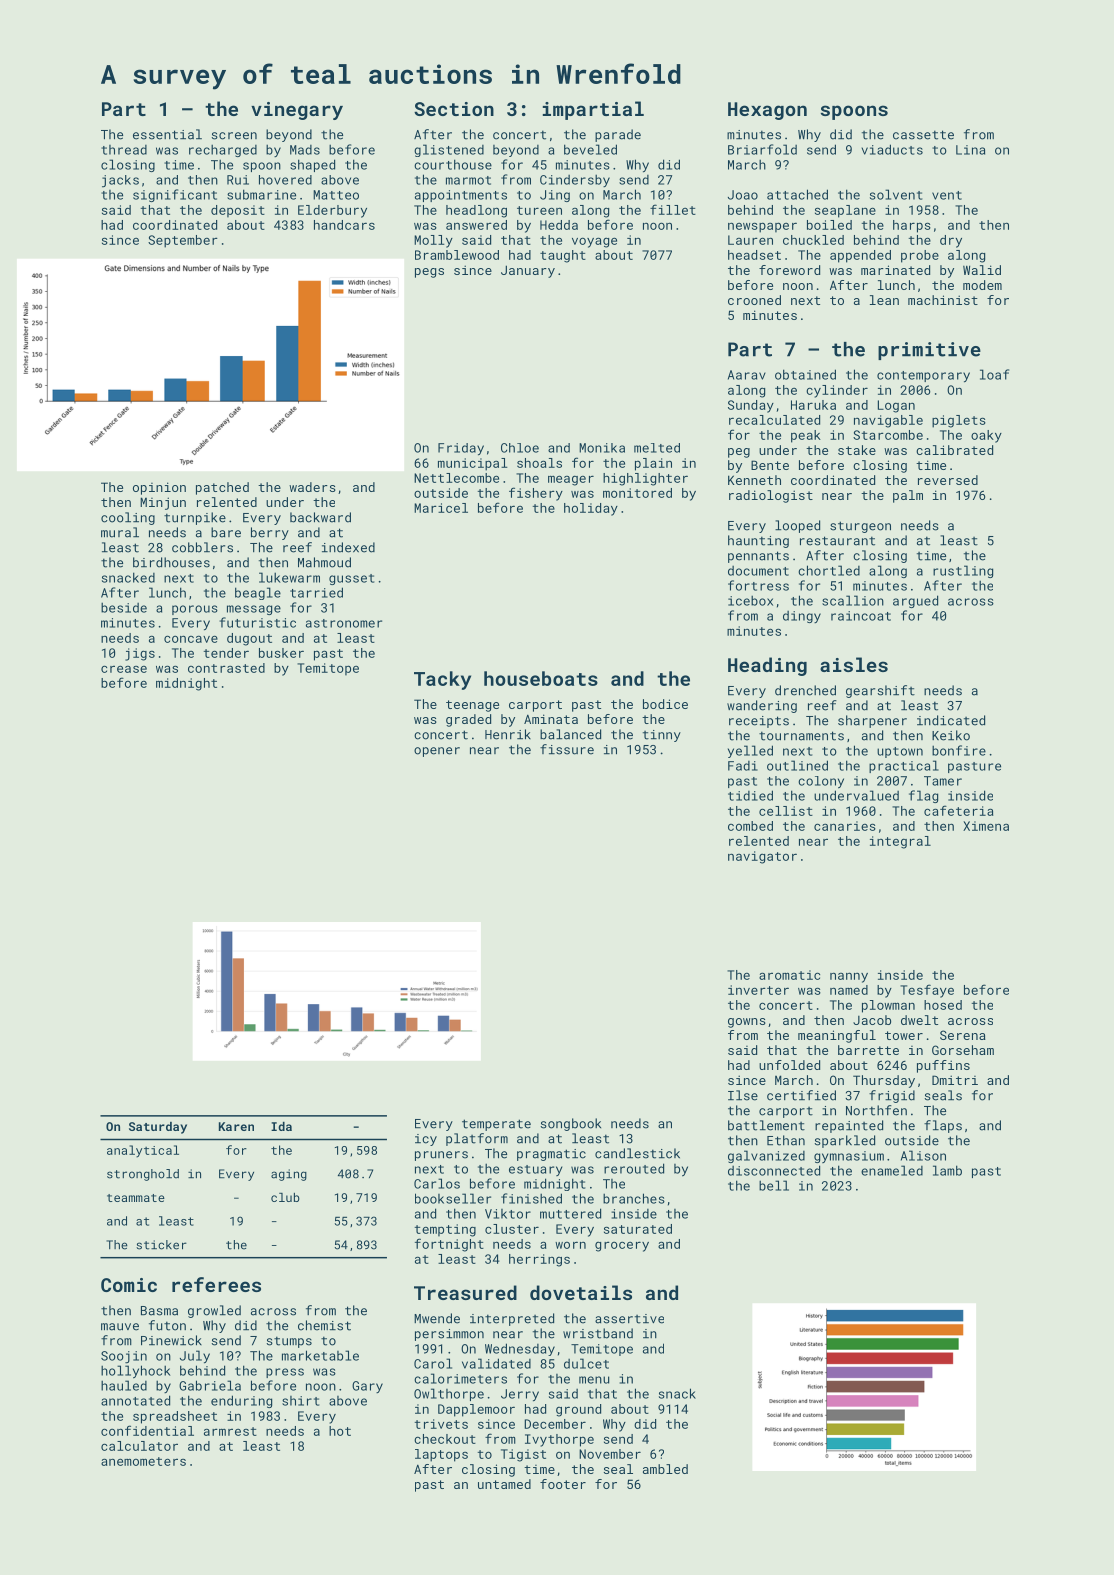 The width and height of the page is (1114, 1575). What do you see at coordinates (536, 494) in the page?
I see `fishery` at bounding box center [536, 494].
